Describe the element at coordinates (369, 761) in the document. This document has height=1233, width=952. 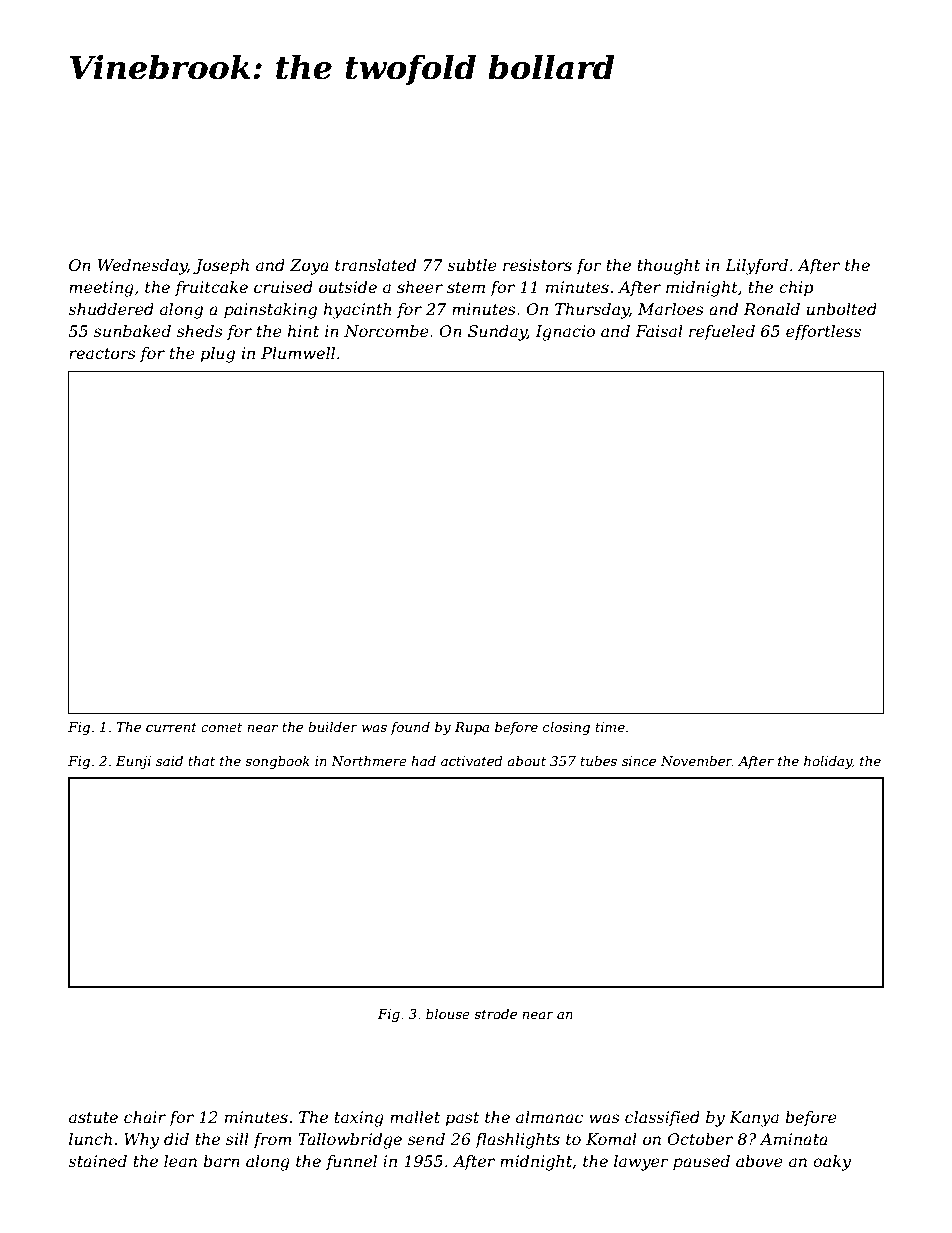
I see `Northmere` at that location.
